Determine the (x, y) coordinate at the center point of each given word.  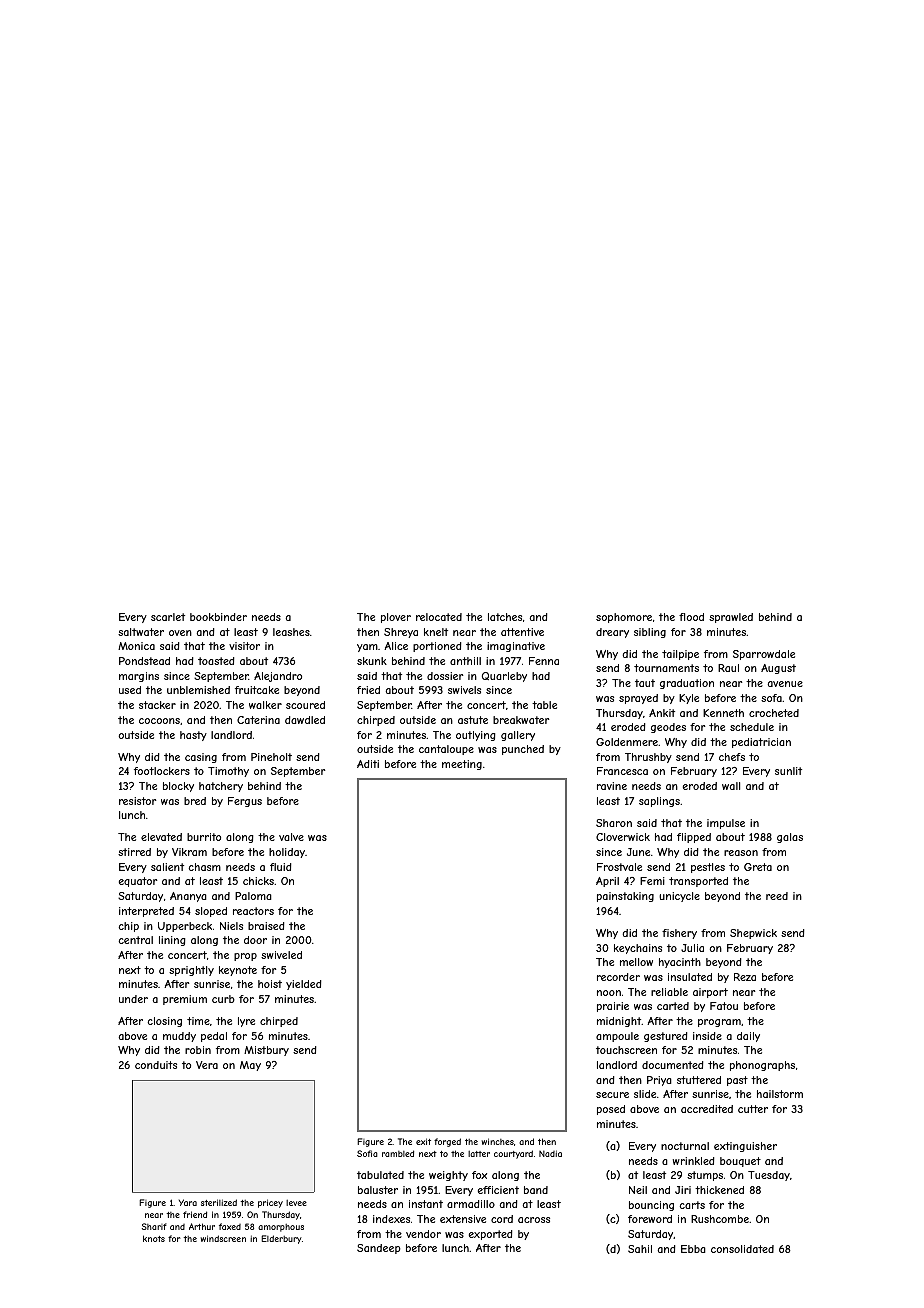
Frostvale (619, 867)
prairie (613, 1007)
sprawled (731, 618)
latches (505, 617)
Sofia (367, 1153)
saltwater (141, 632)
